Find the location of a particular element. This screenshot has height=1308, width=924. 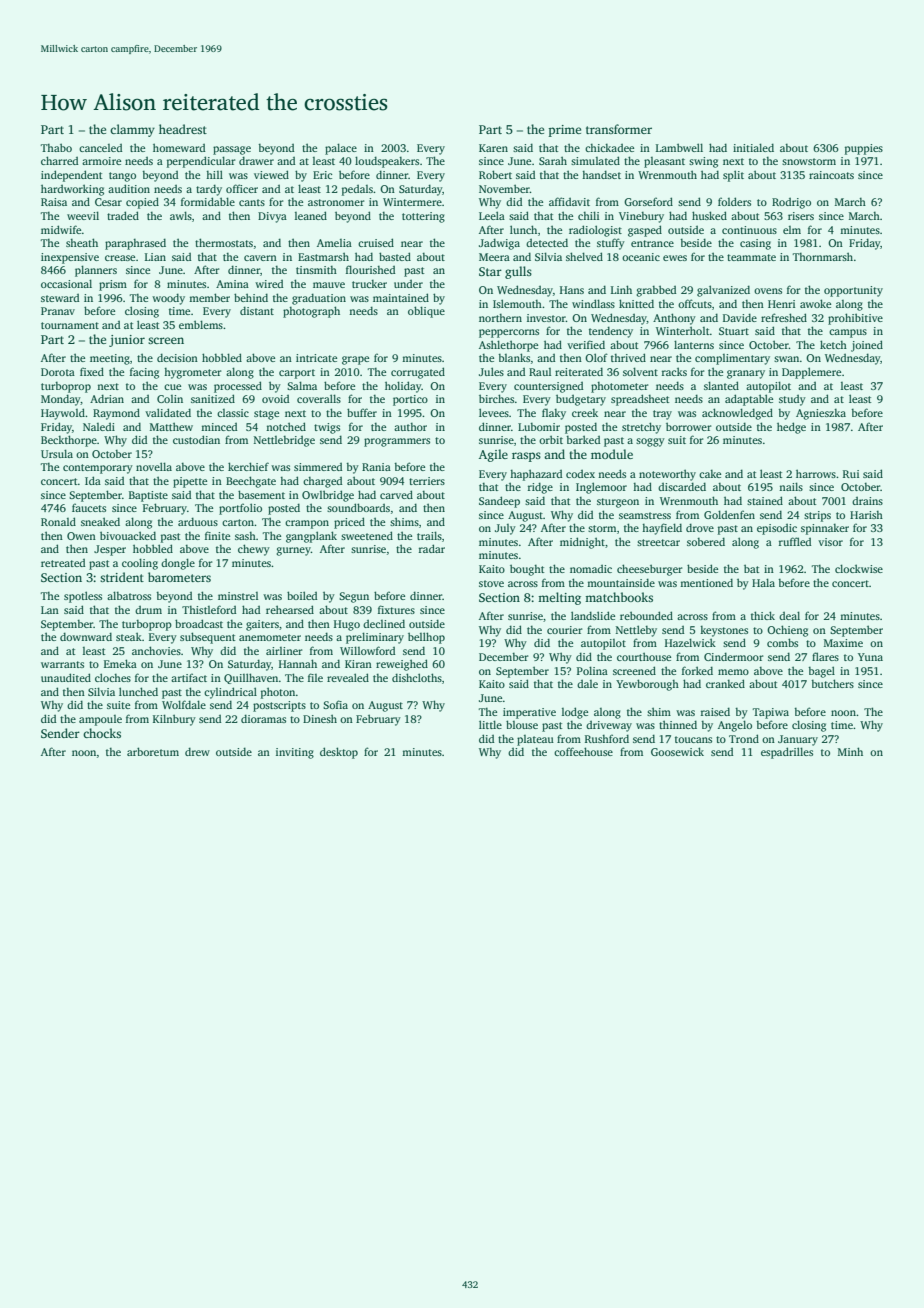

opportunity is located at coordinates (853, 291).
